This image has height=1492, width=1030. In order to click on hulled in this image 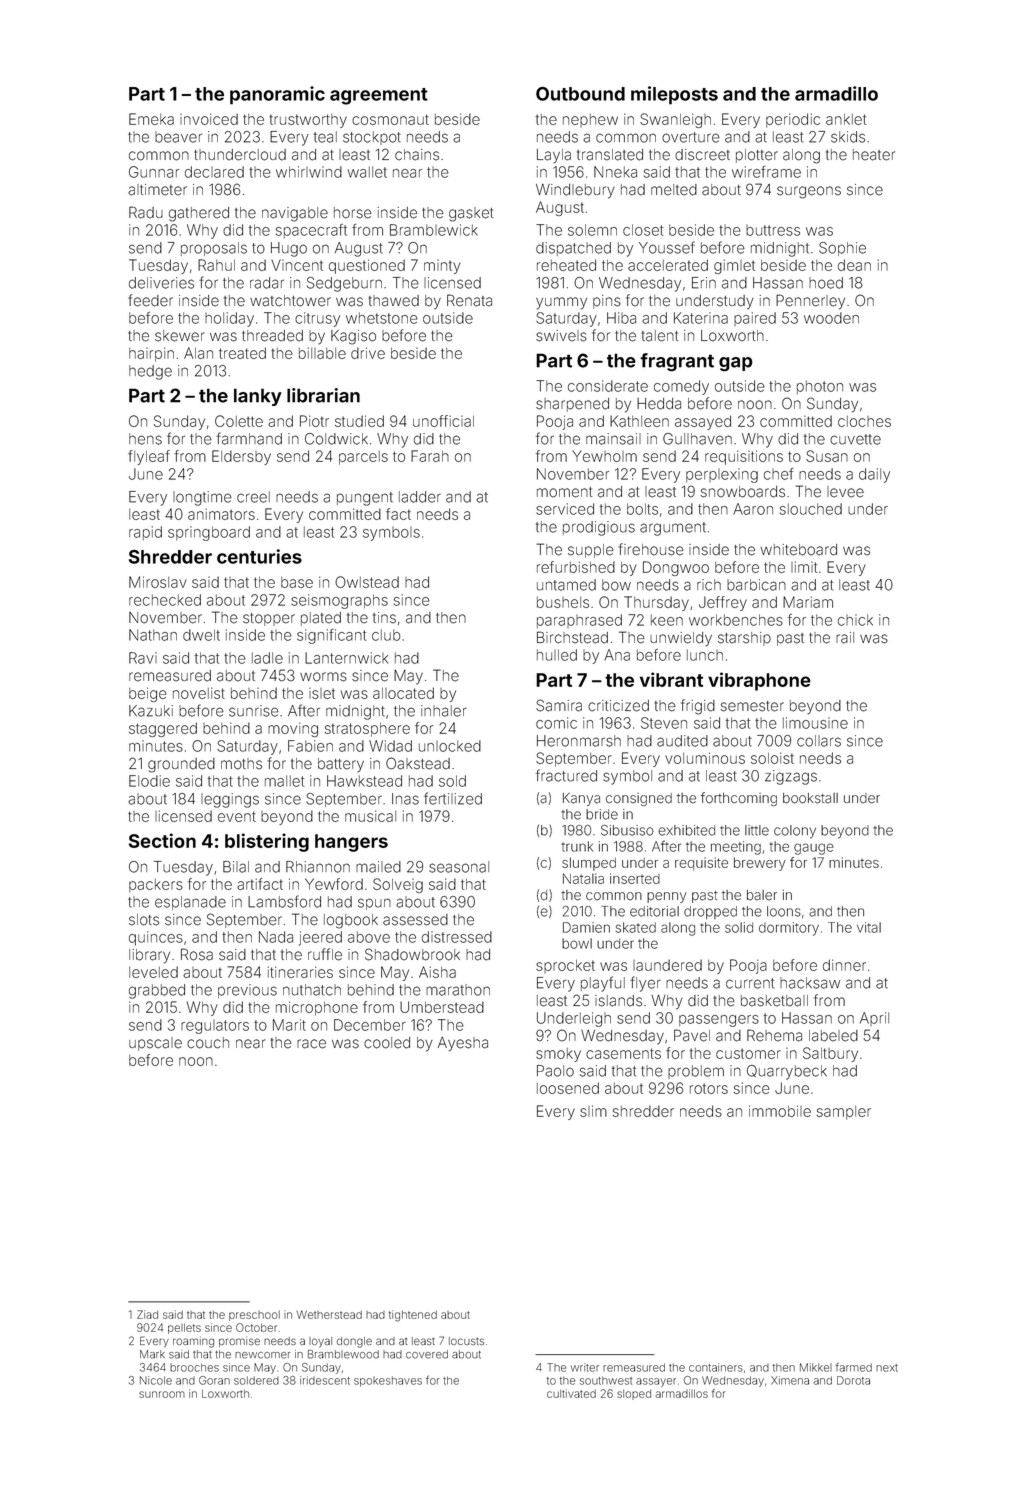, I will do `click(557, 655)`.
